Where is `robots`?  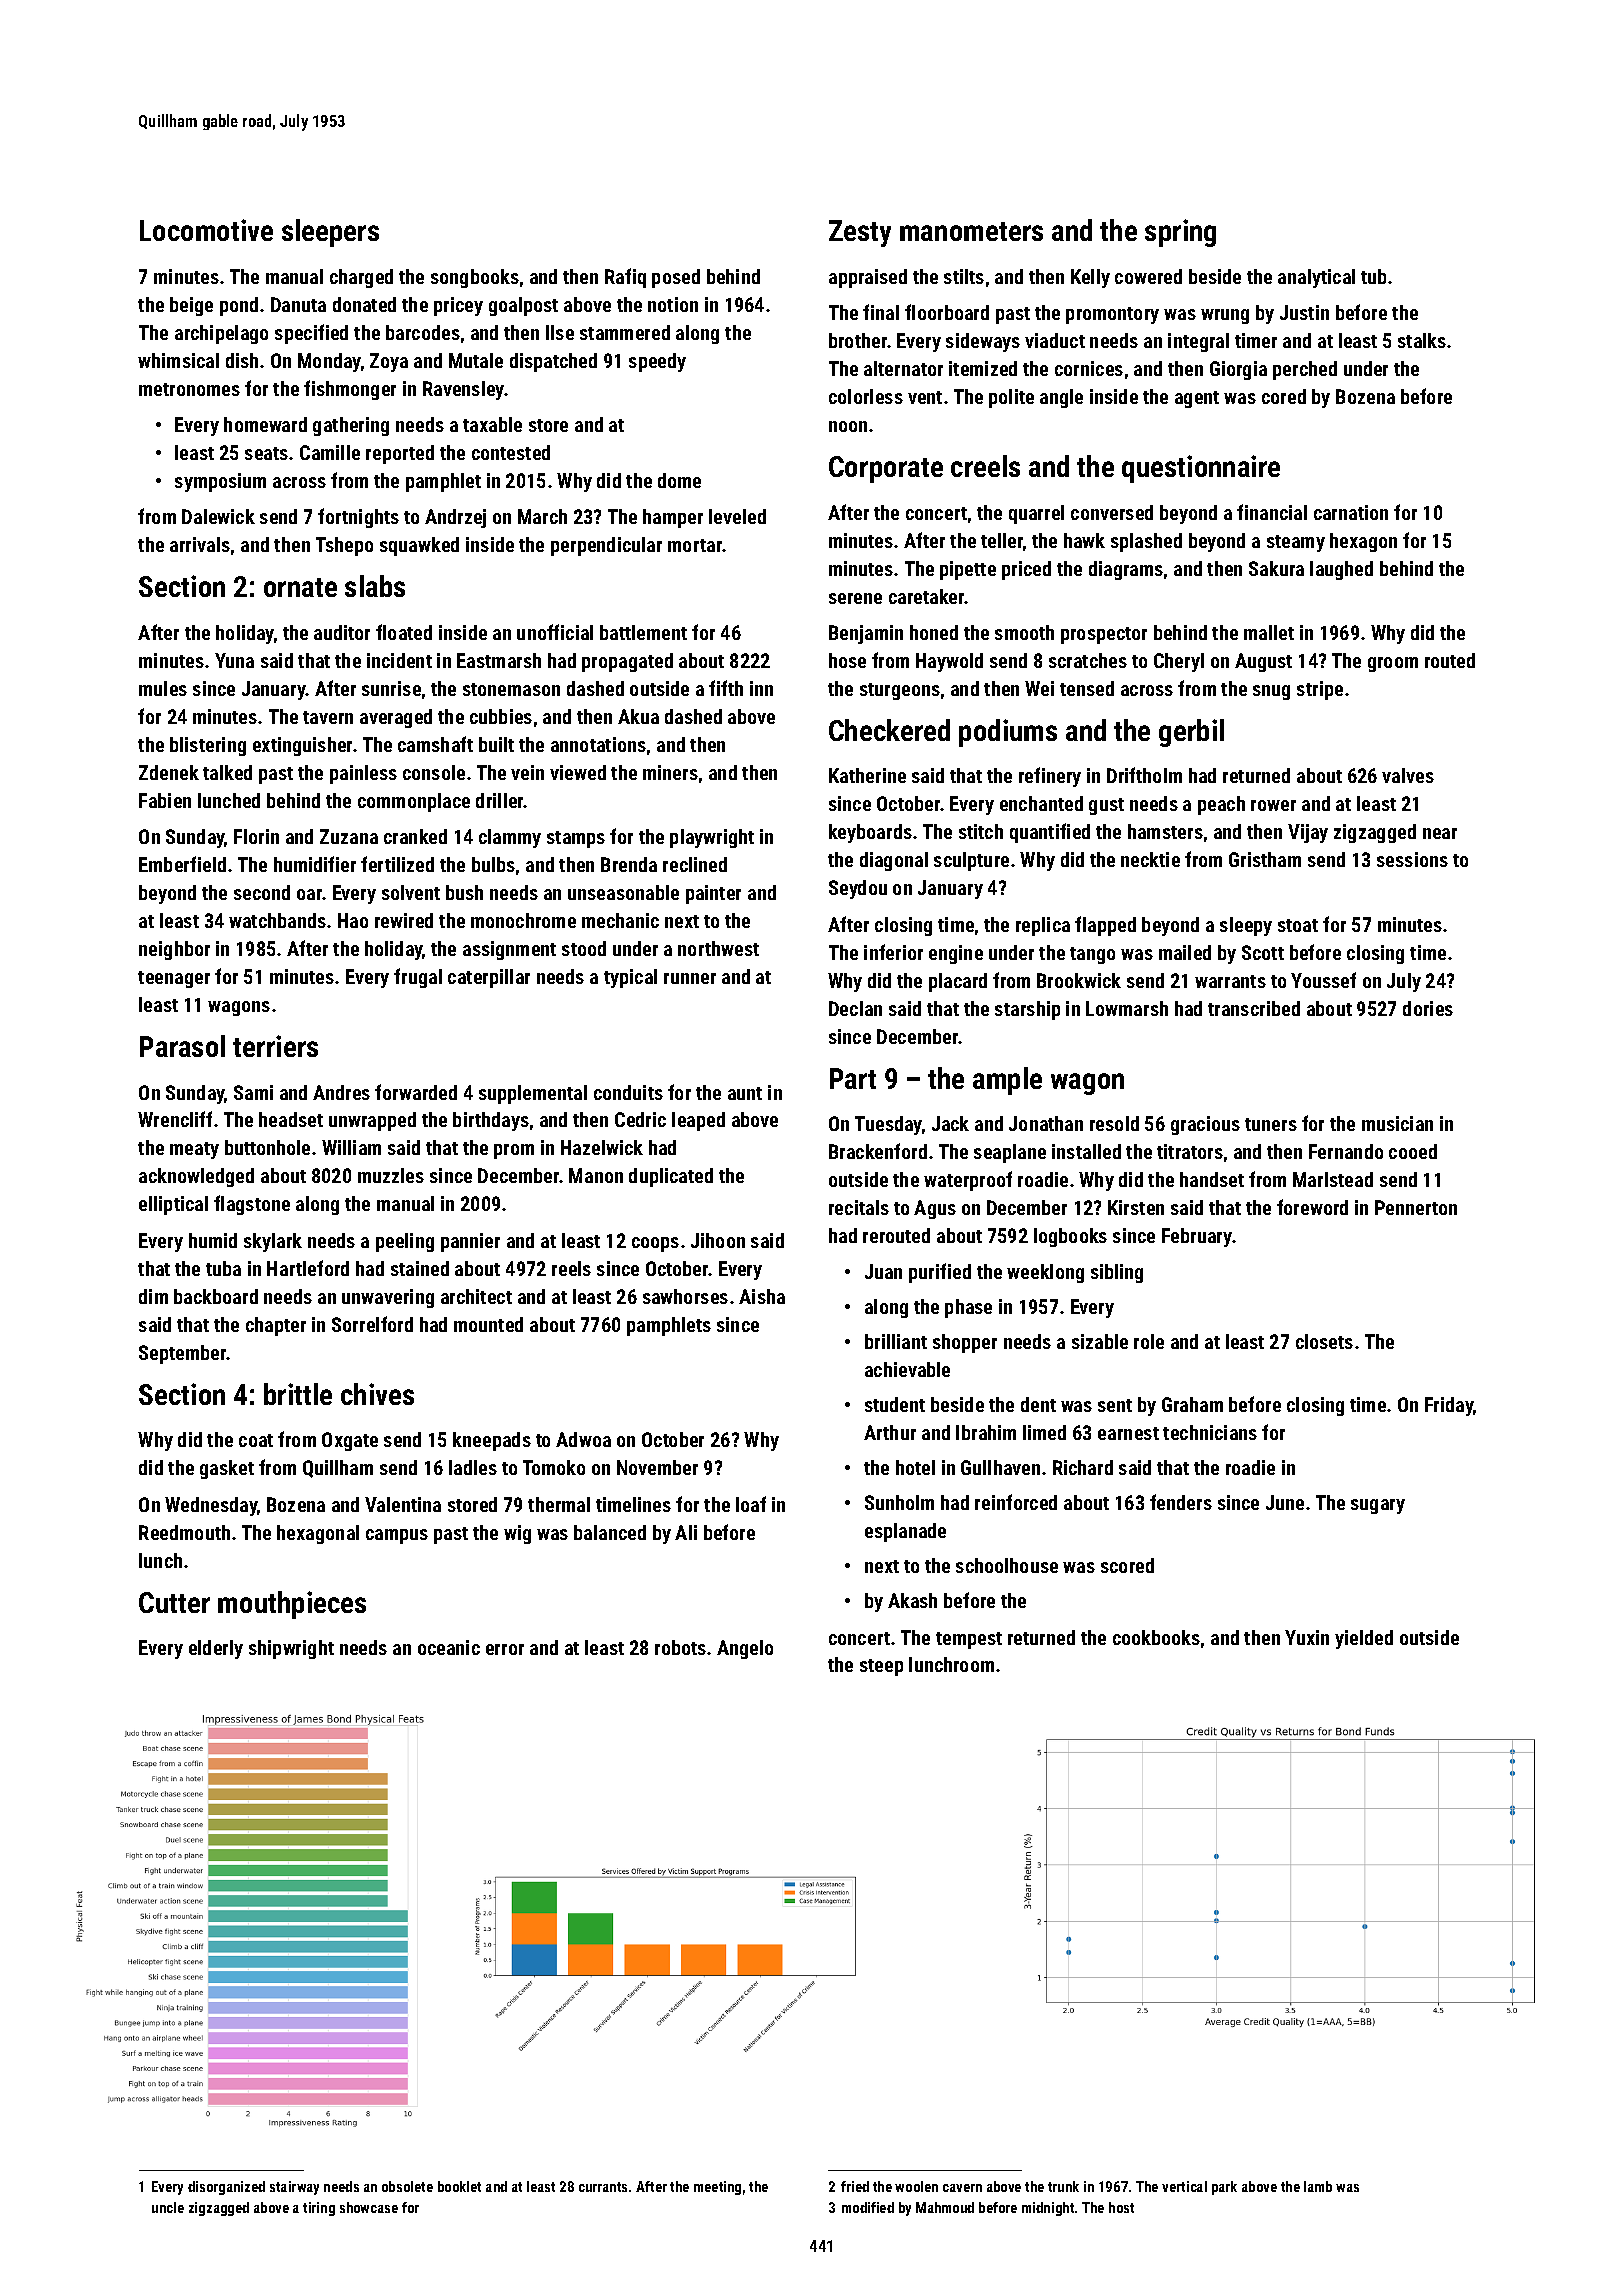 robots is located at coordinates (680, 1647).
